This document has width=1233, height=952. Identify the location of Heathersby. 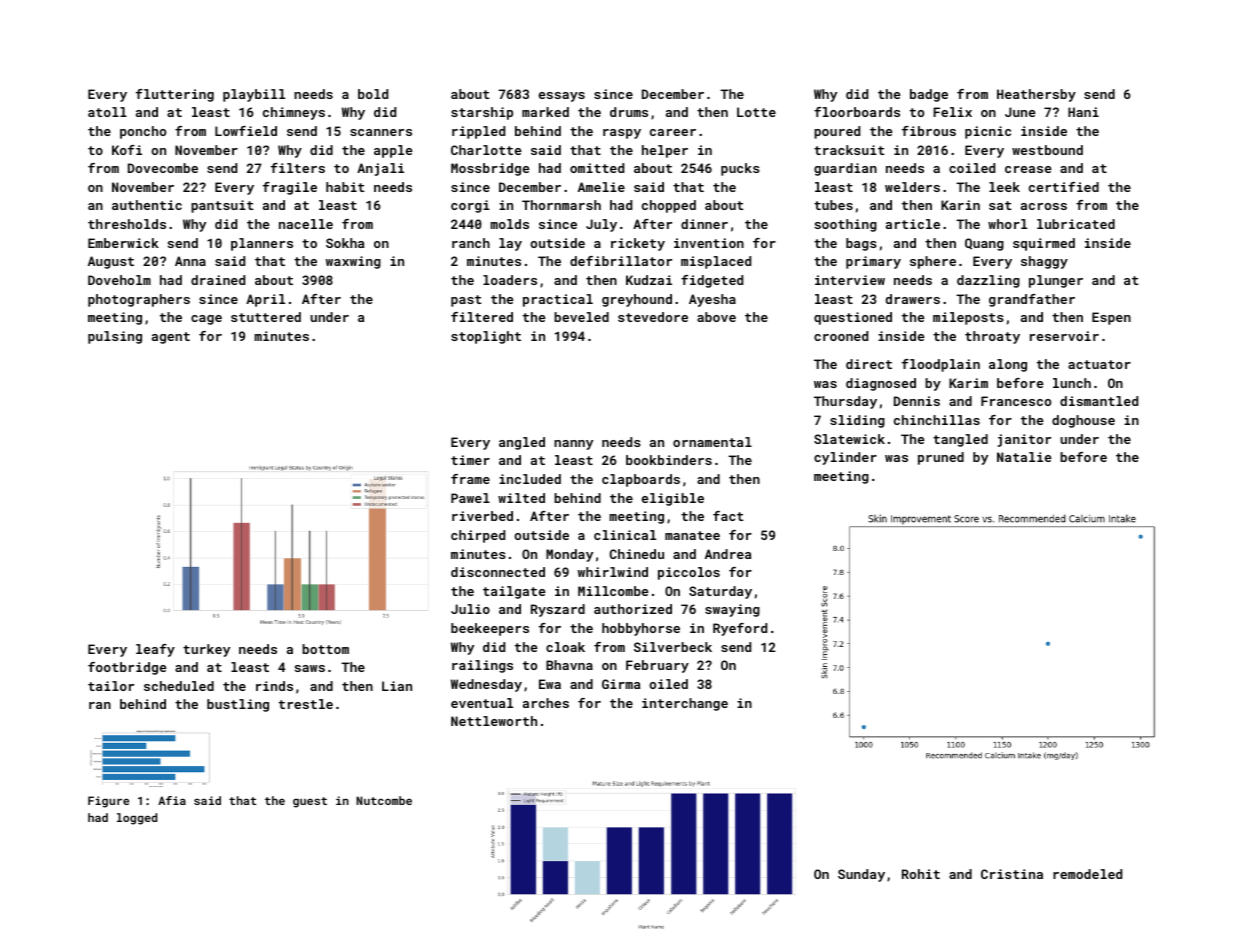
(1036, 95).
